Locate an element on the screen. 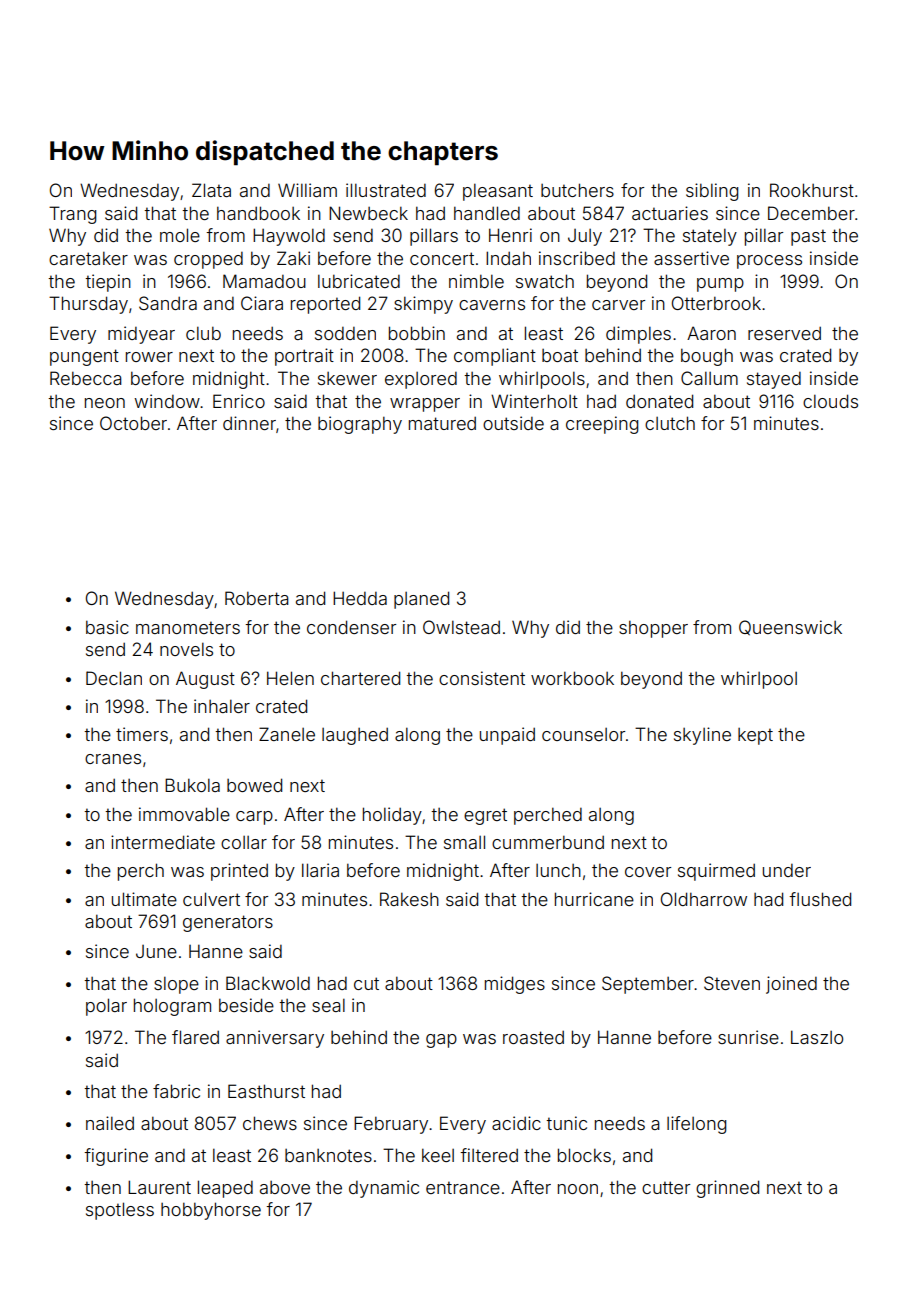 The height and width of the screenshot is (1316, 908). basic is located at coordinates (107, 627).
